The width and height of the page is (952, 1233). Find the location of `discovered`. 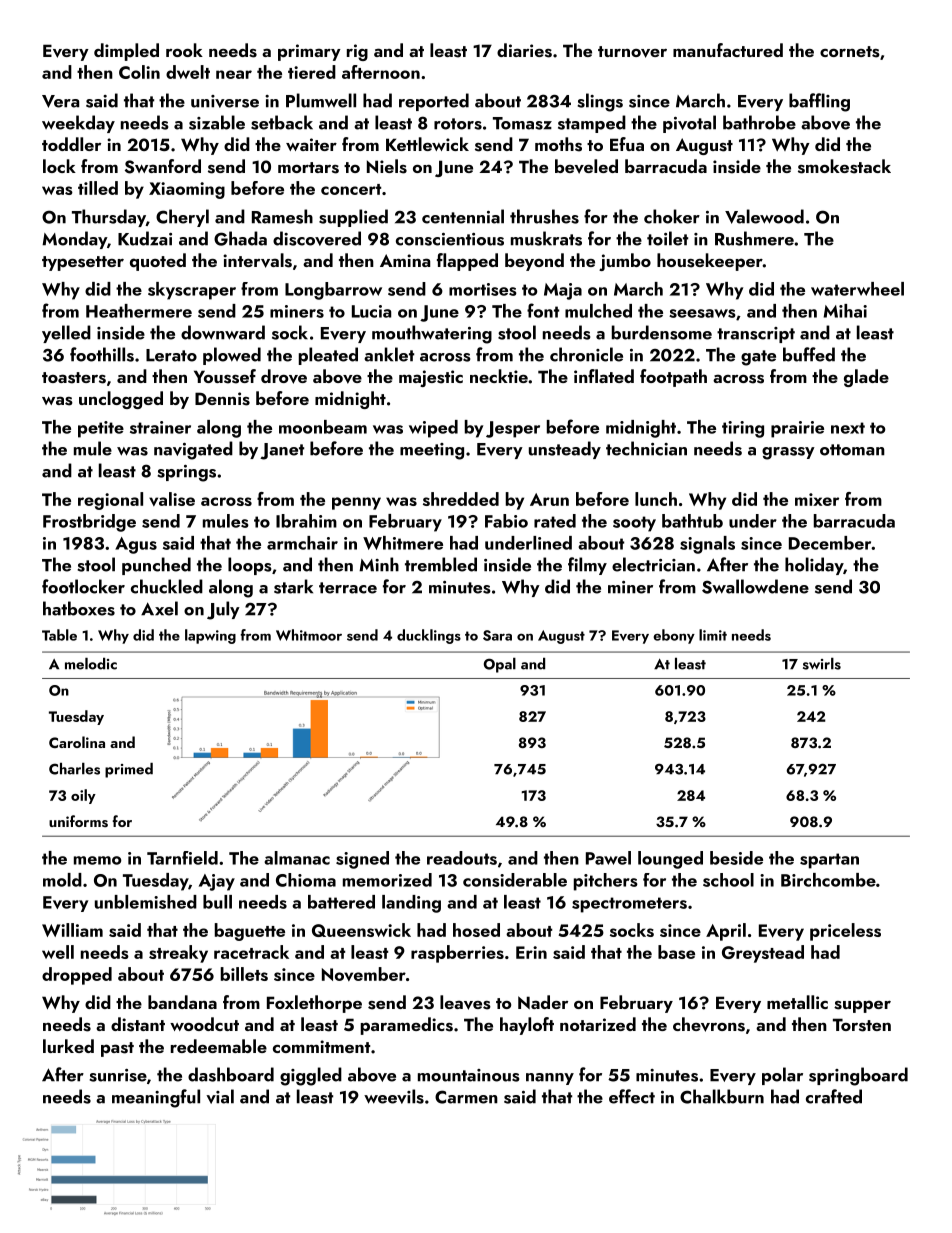

discovered is located at coordinates (317, 238).
